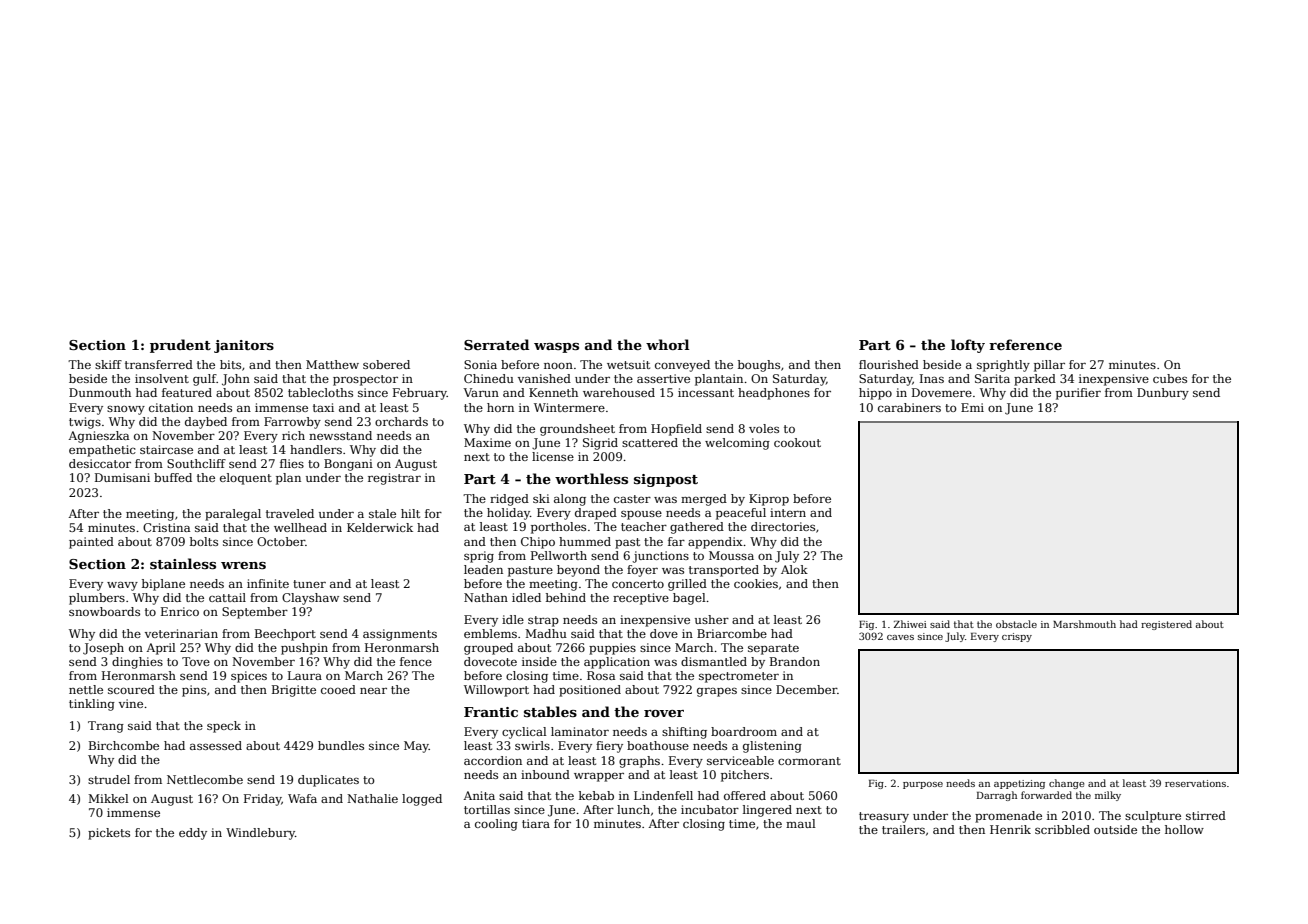  Describe the element at coordinates (764, 428) in the screenshot. I see `voles` at that location.
